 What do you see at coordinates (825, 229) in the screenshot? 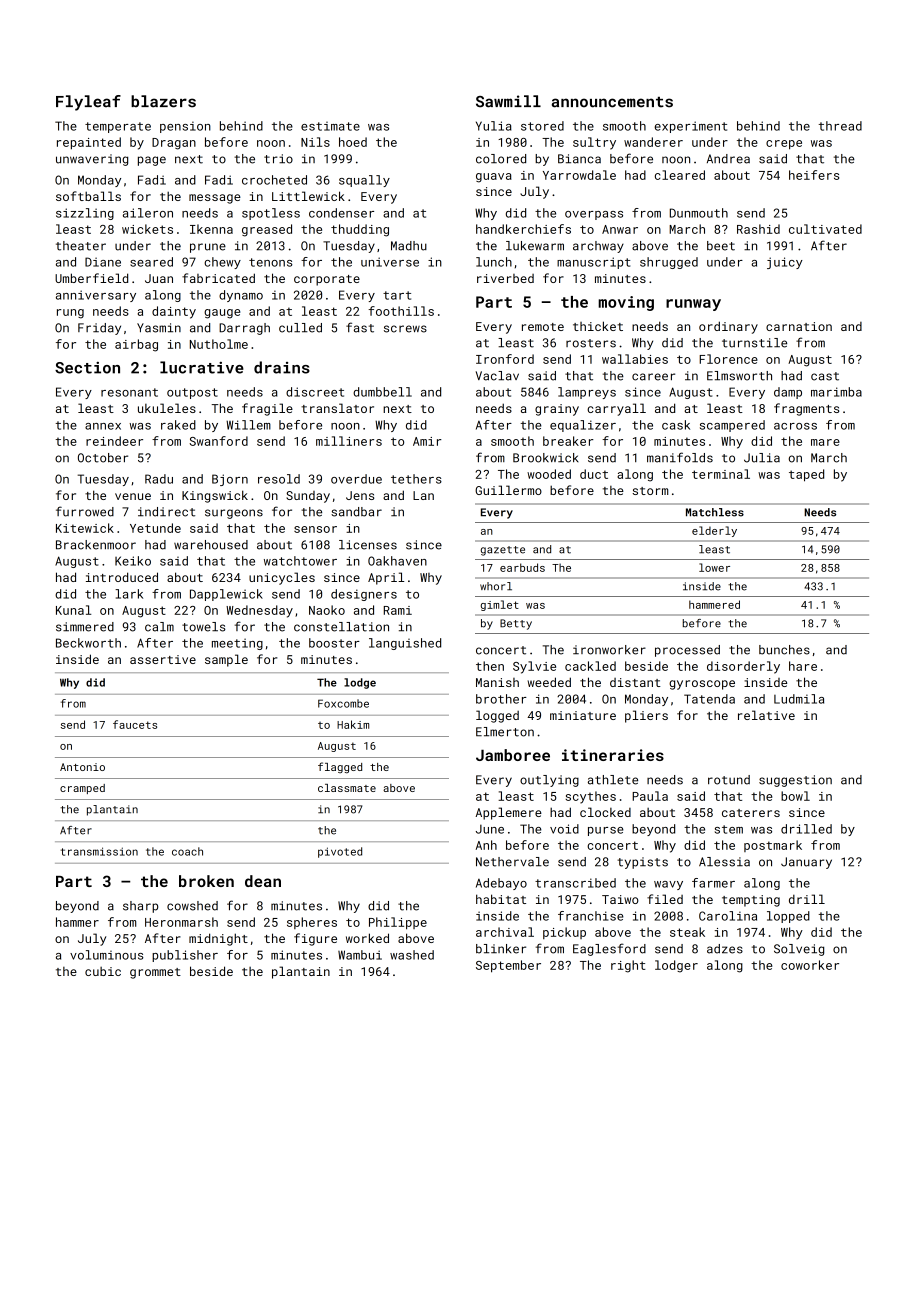
I see `cultivated` at bounding box center [825, 229].
